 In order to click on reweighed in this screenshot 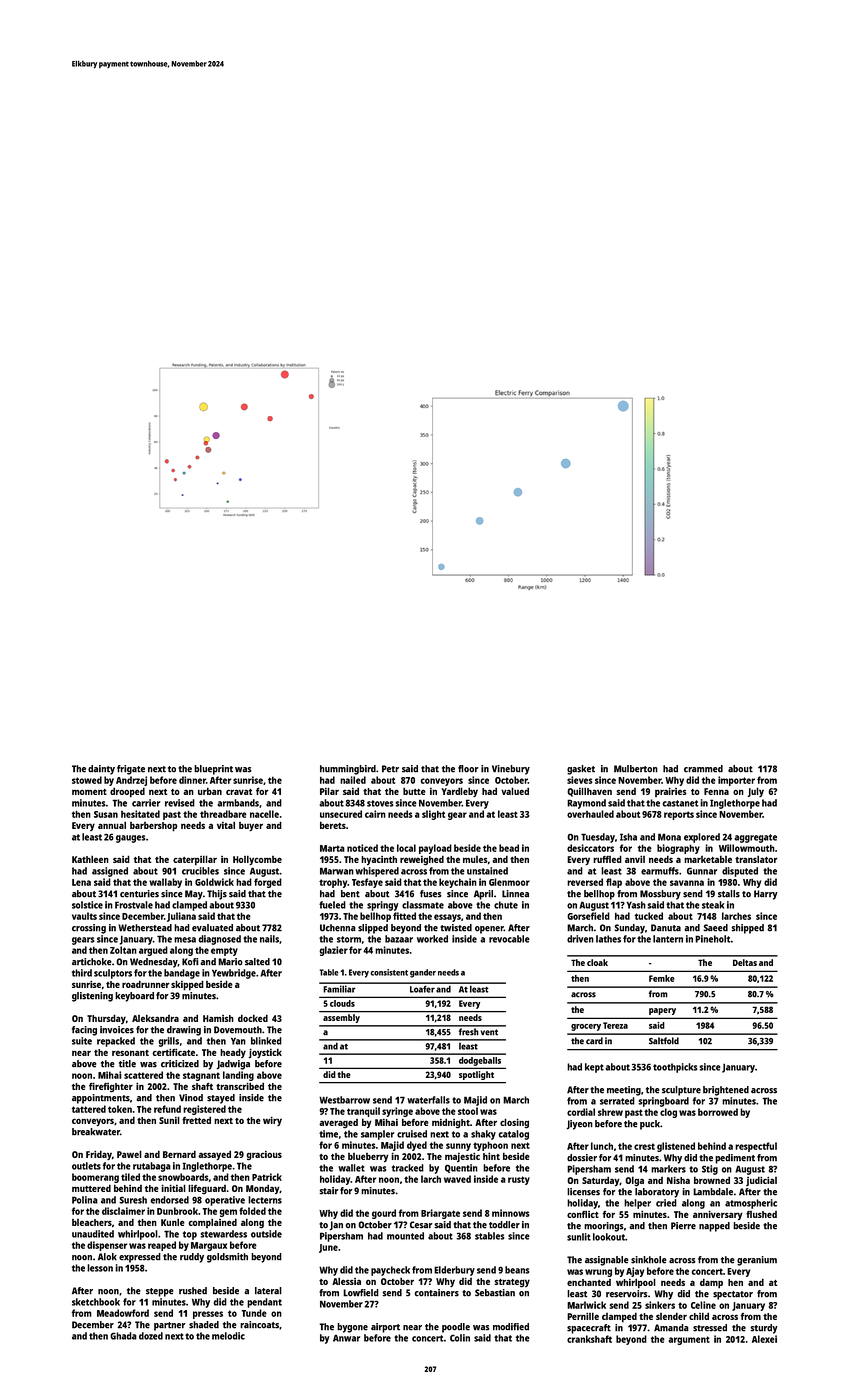, I will do `click(422, 860)`.
